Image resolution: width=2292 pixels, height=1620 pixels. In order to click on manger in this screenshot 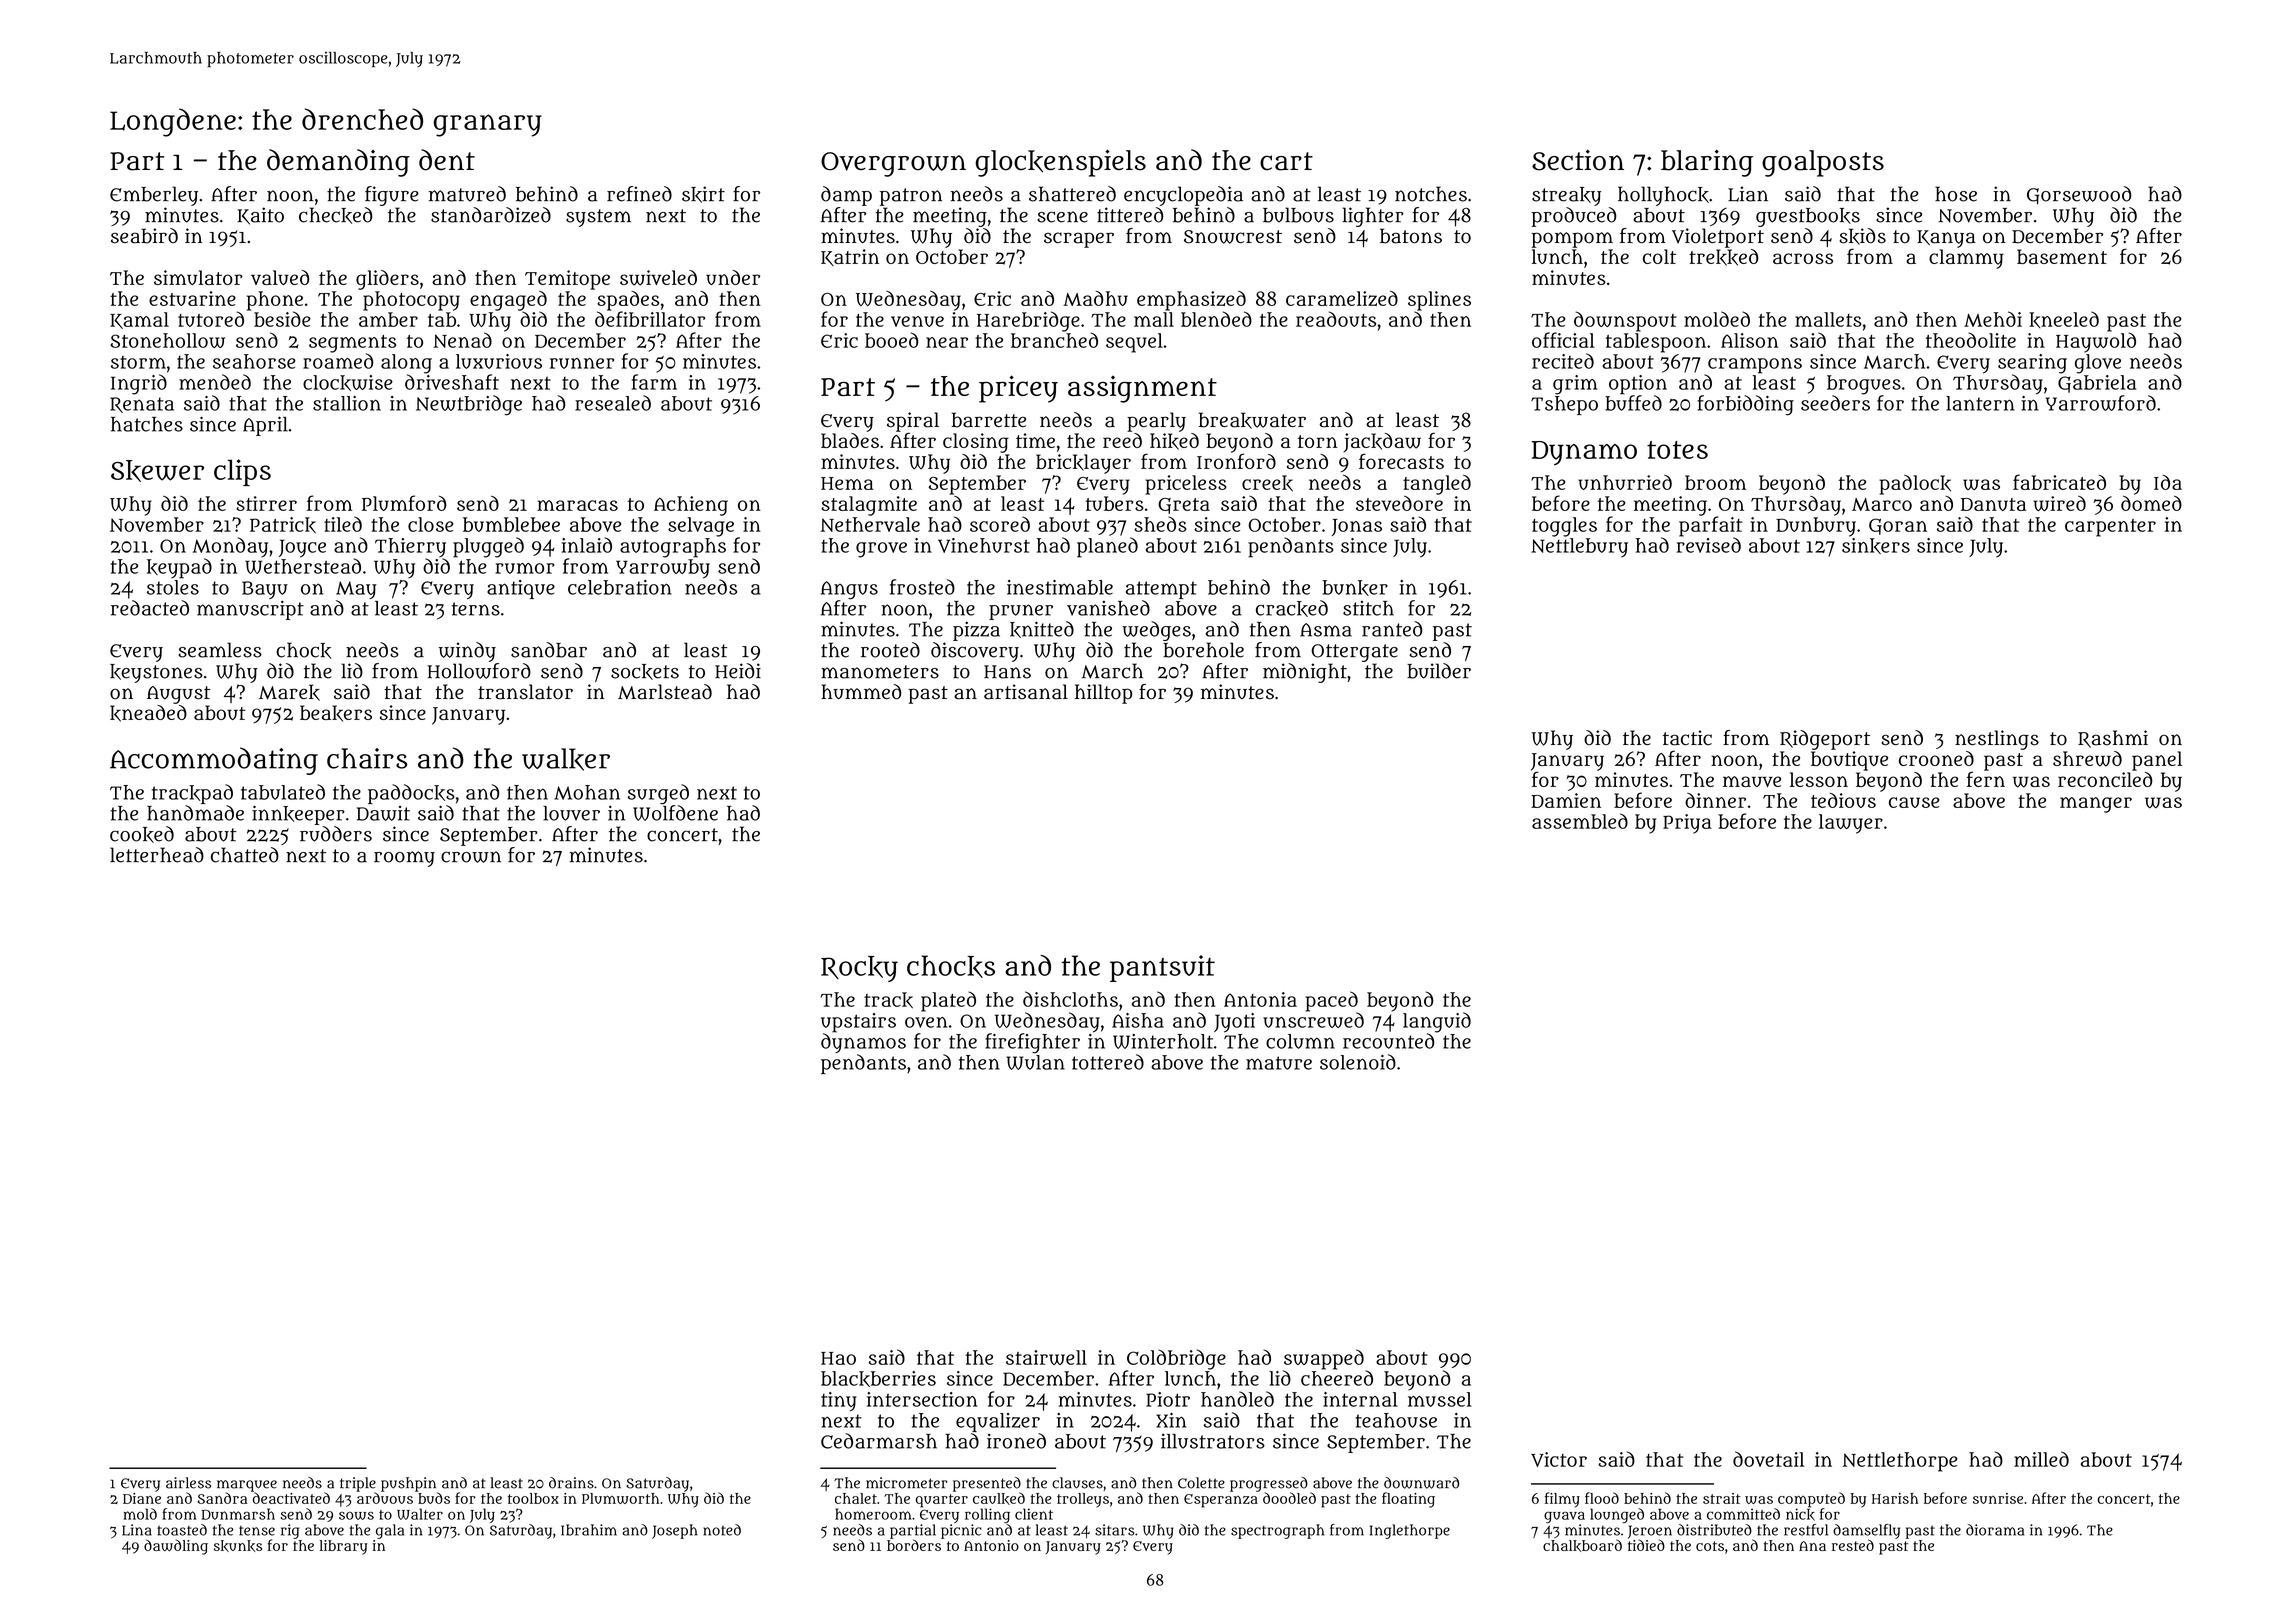, I will do `click(2096, 805)`.
